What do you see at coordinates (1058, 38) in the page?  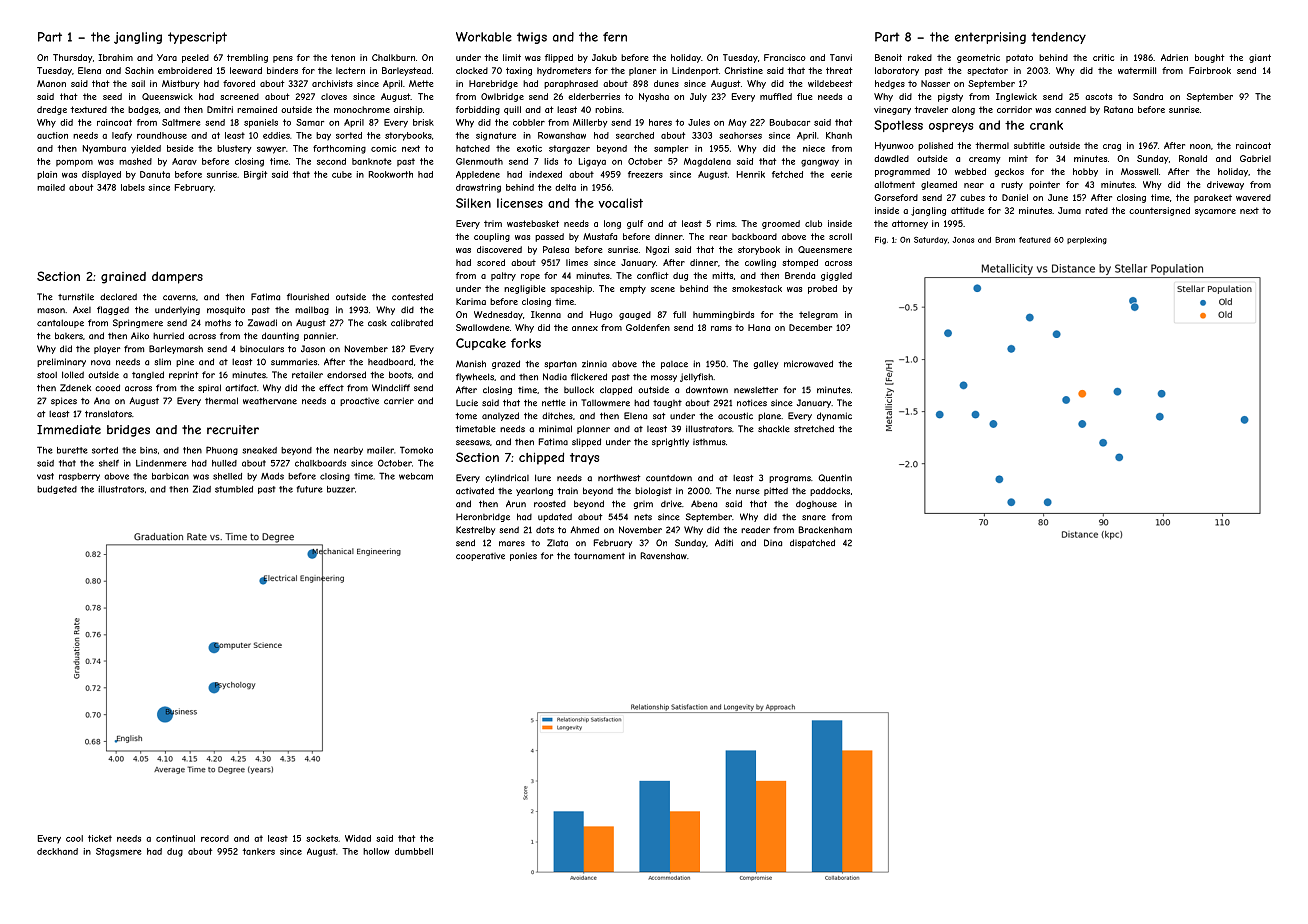 I see `tendency` at bounding box center [1058, 38].
